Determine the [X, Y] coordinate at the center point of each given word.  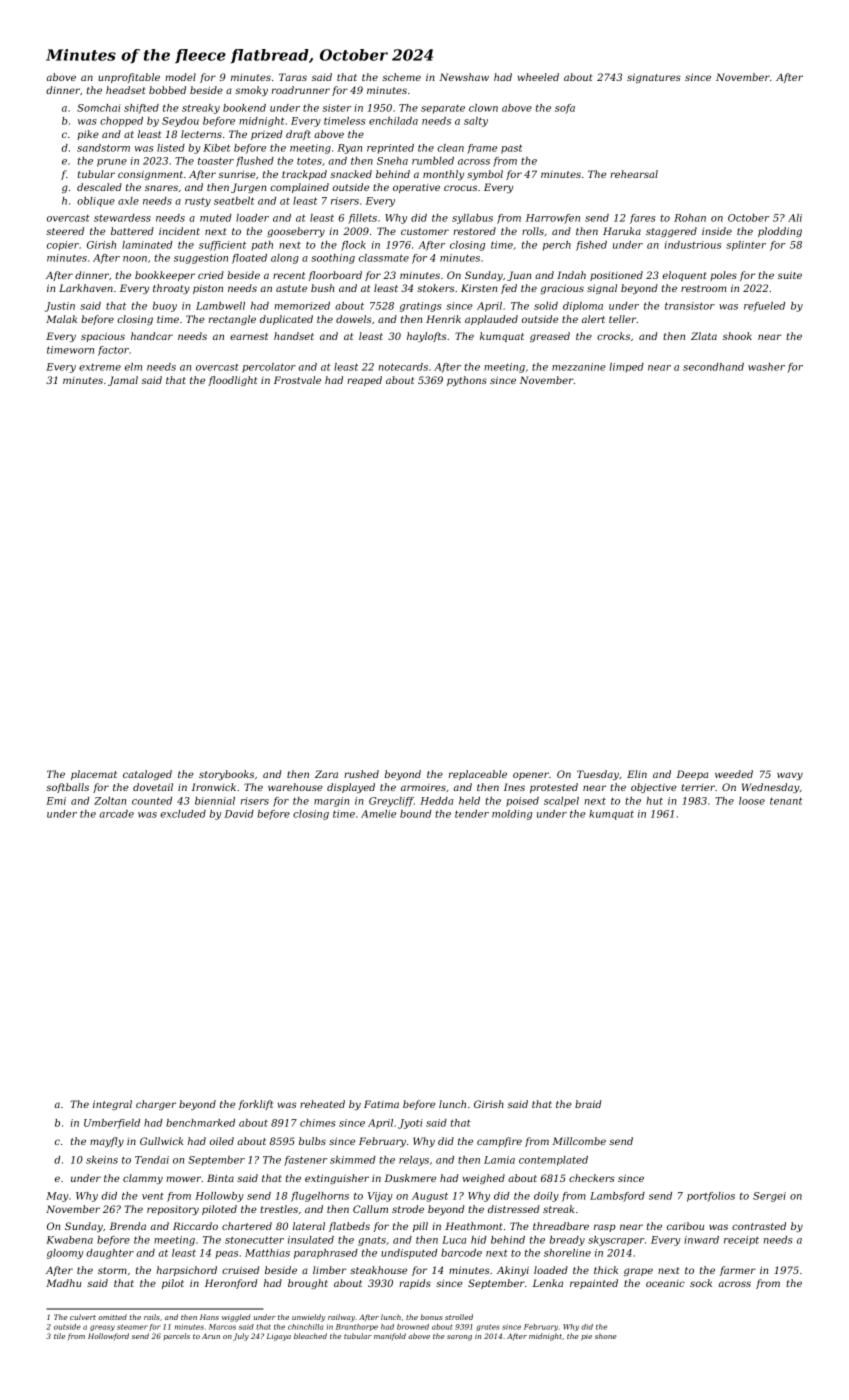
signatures [654, 78]
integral [112, 1105]
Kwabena [69, 1240]
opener [531, 776]
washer [766, 367]
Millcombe [579, 1141]
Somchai [99, 108]
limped [626, 368]
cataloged [147, 775]
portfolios [711, 1197]
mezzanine [579, 367]
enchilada [393, 121]
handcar [152, 336]
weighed [484, 1179]
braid [588, 1104]
